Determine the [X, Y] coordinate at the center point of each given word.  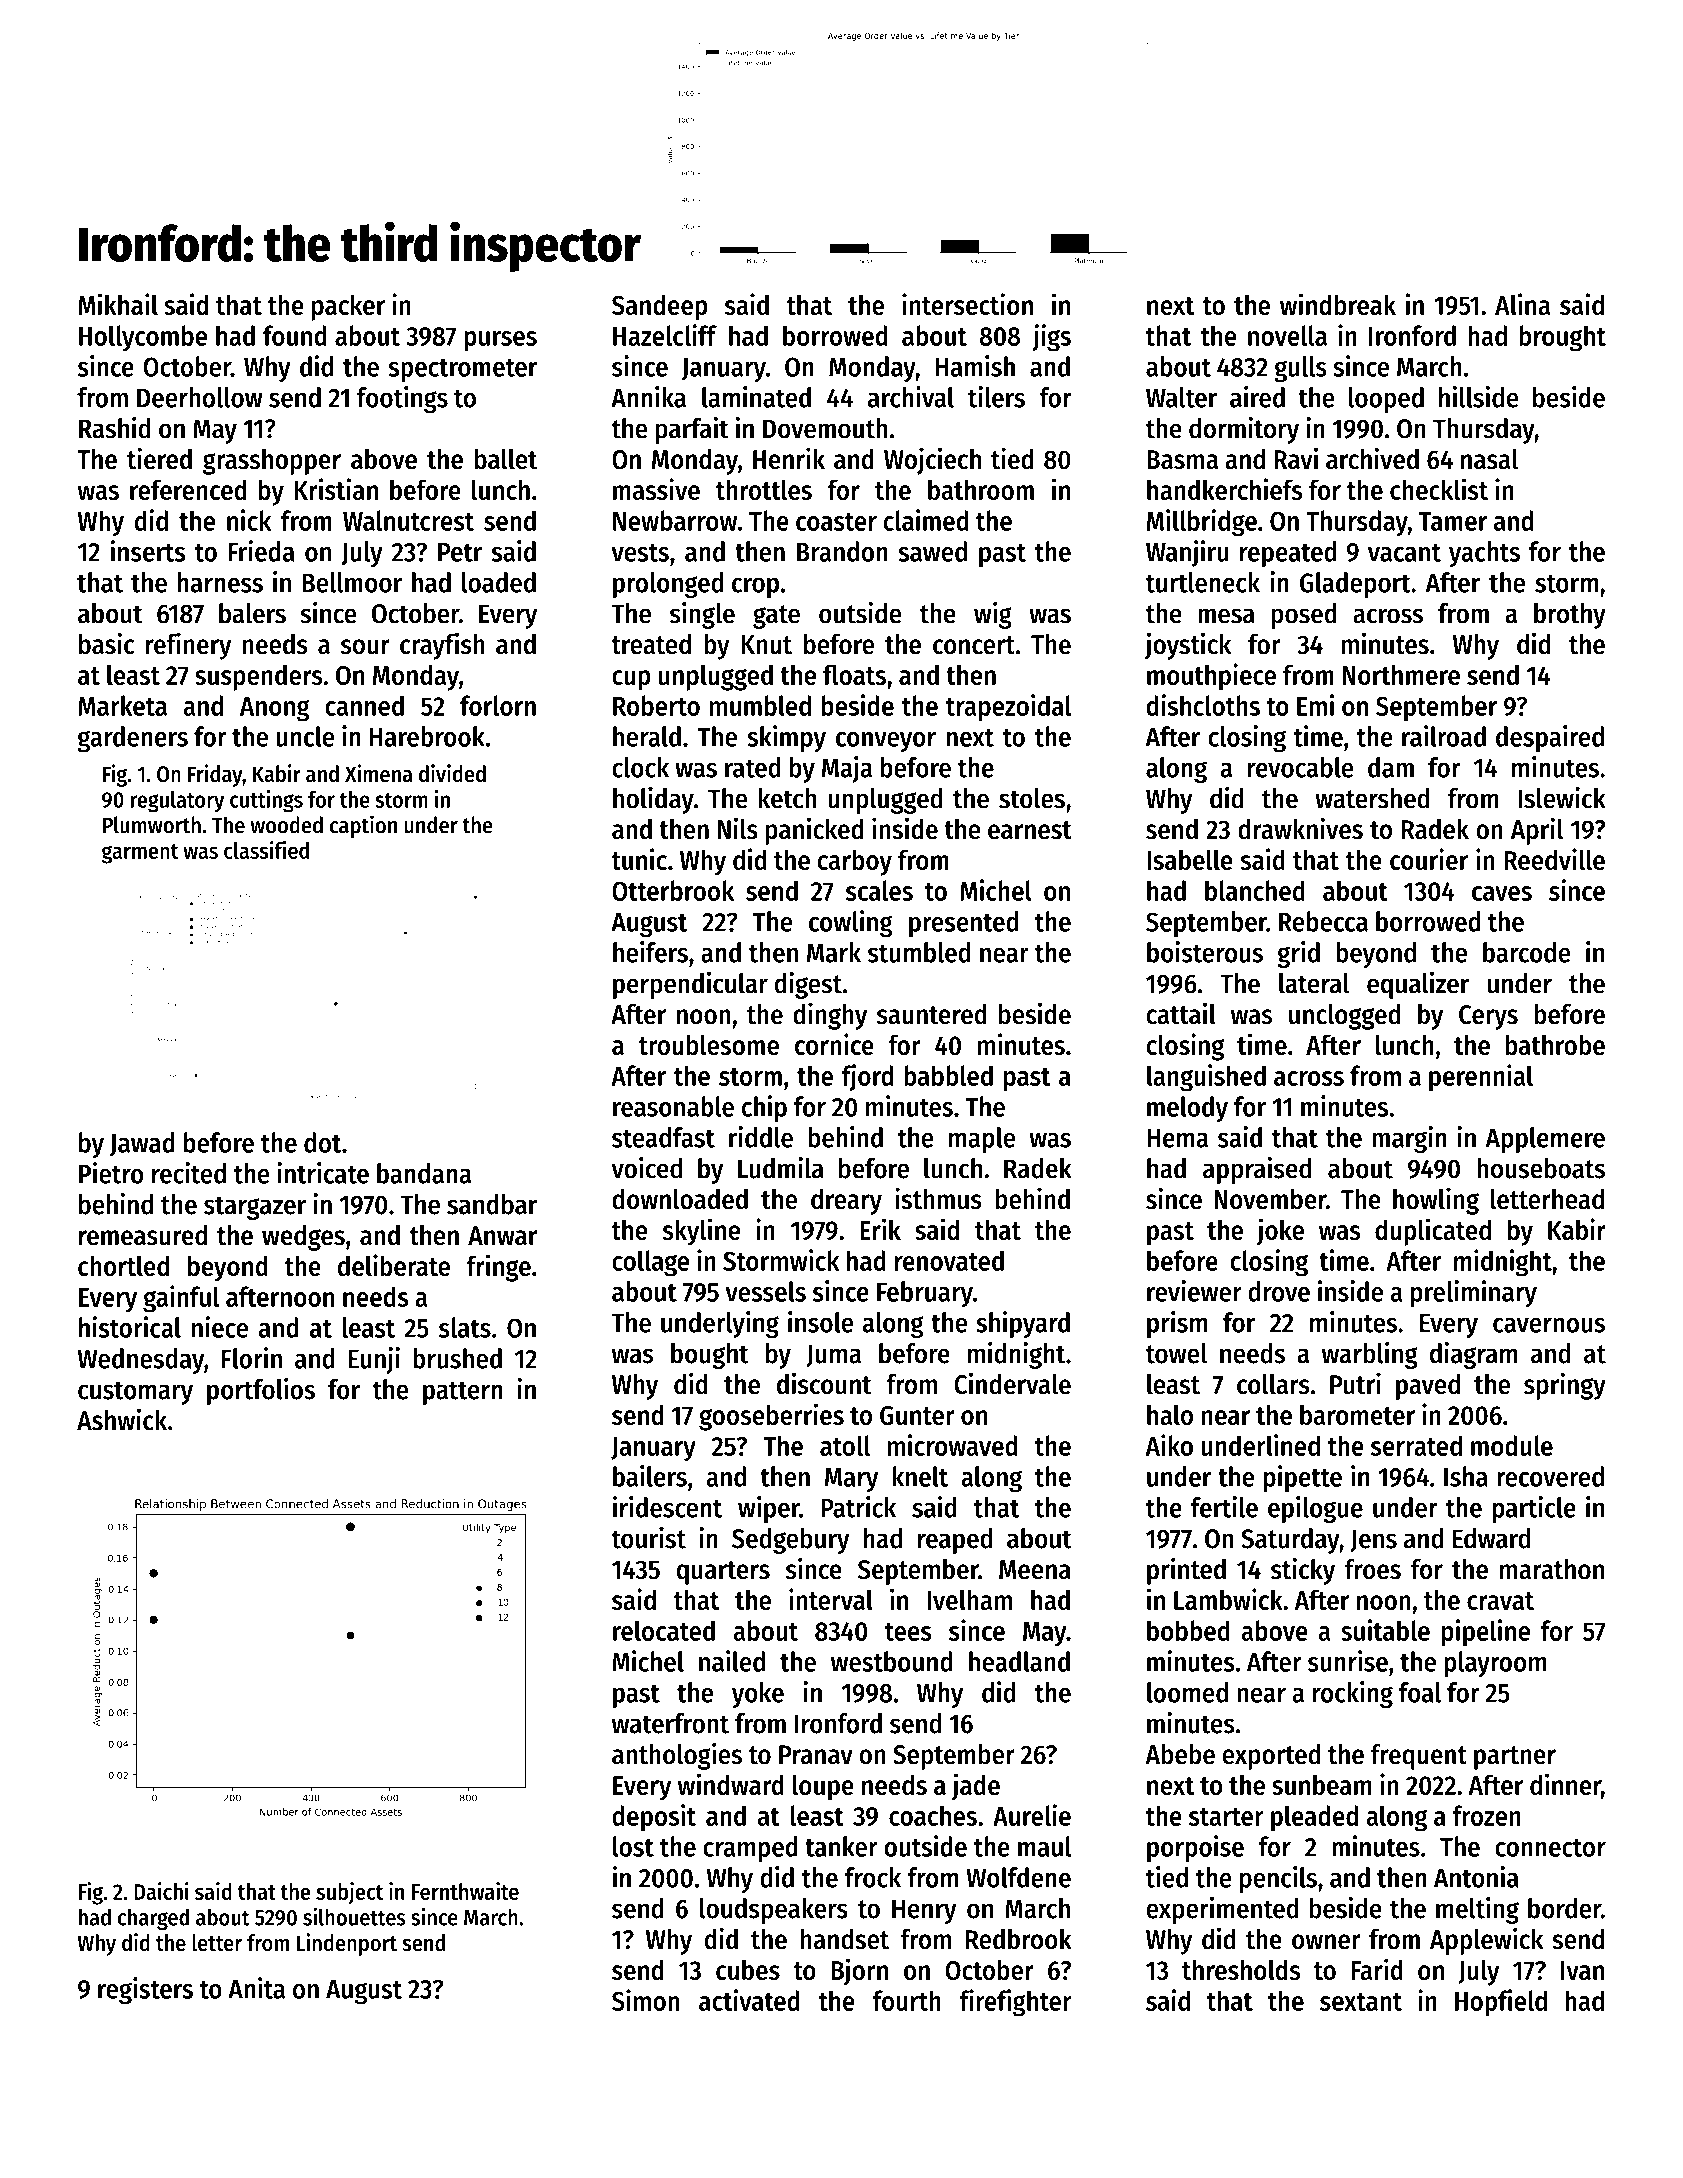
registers [145, 1991]
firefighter [1015, 2003]
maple [982, 1140]
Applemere [1545, 1140]
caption [363, 826]
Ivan [1582, 1970]
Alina [1522, 304]
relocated [664, 1630]
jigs [1051, 338]
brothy [1570, 616]
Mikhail [118, 304]
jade [976, 1787]
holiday [653, 800]
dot [323, 1142]
